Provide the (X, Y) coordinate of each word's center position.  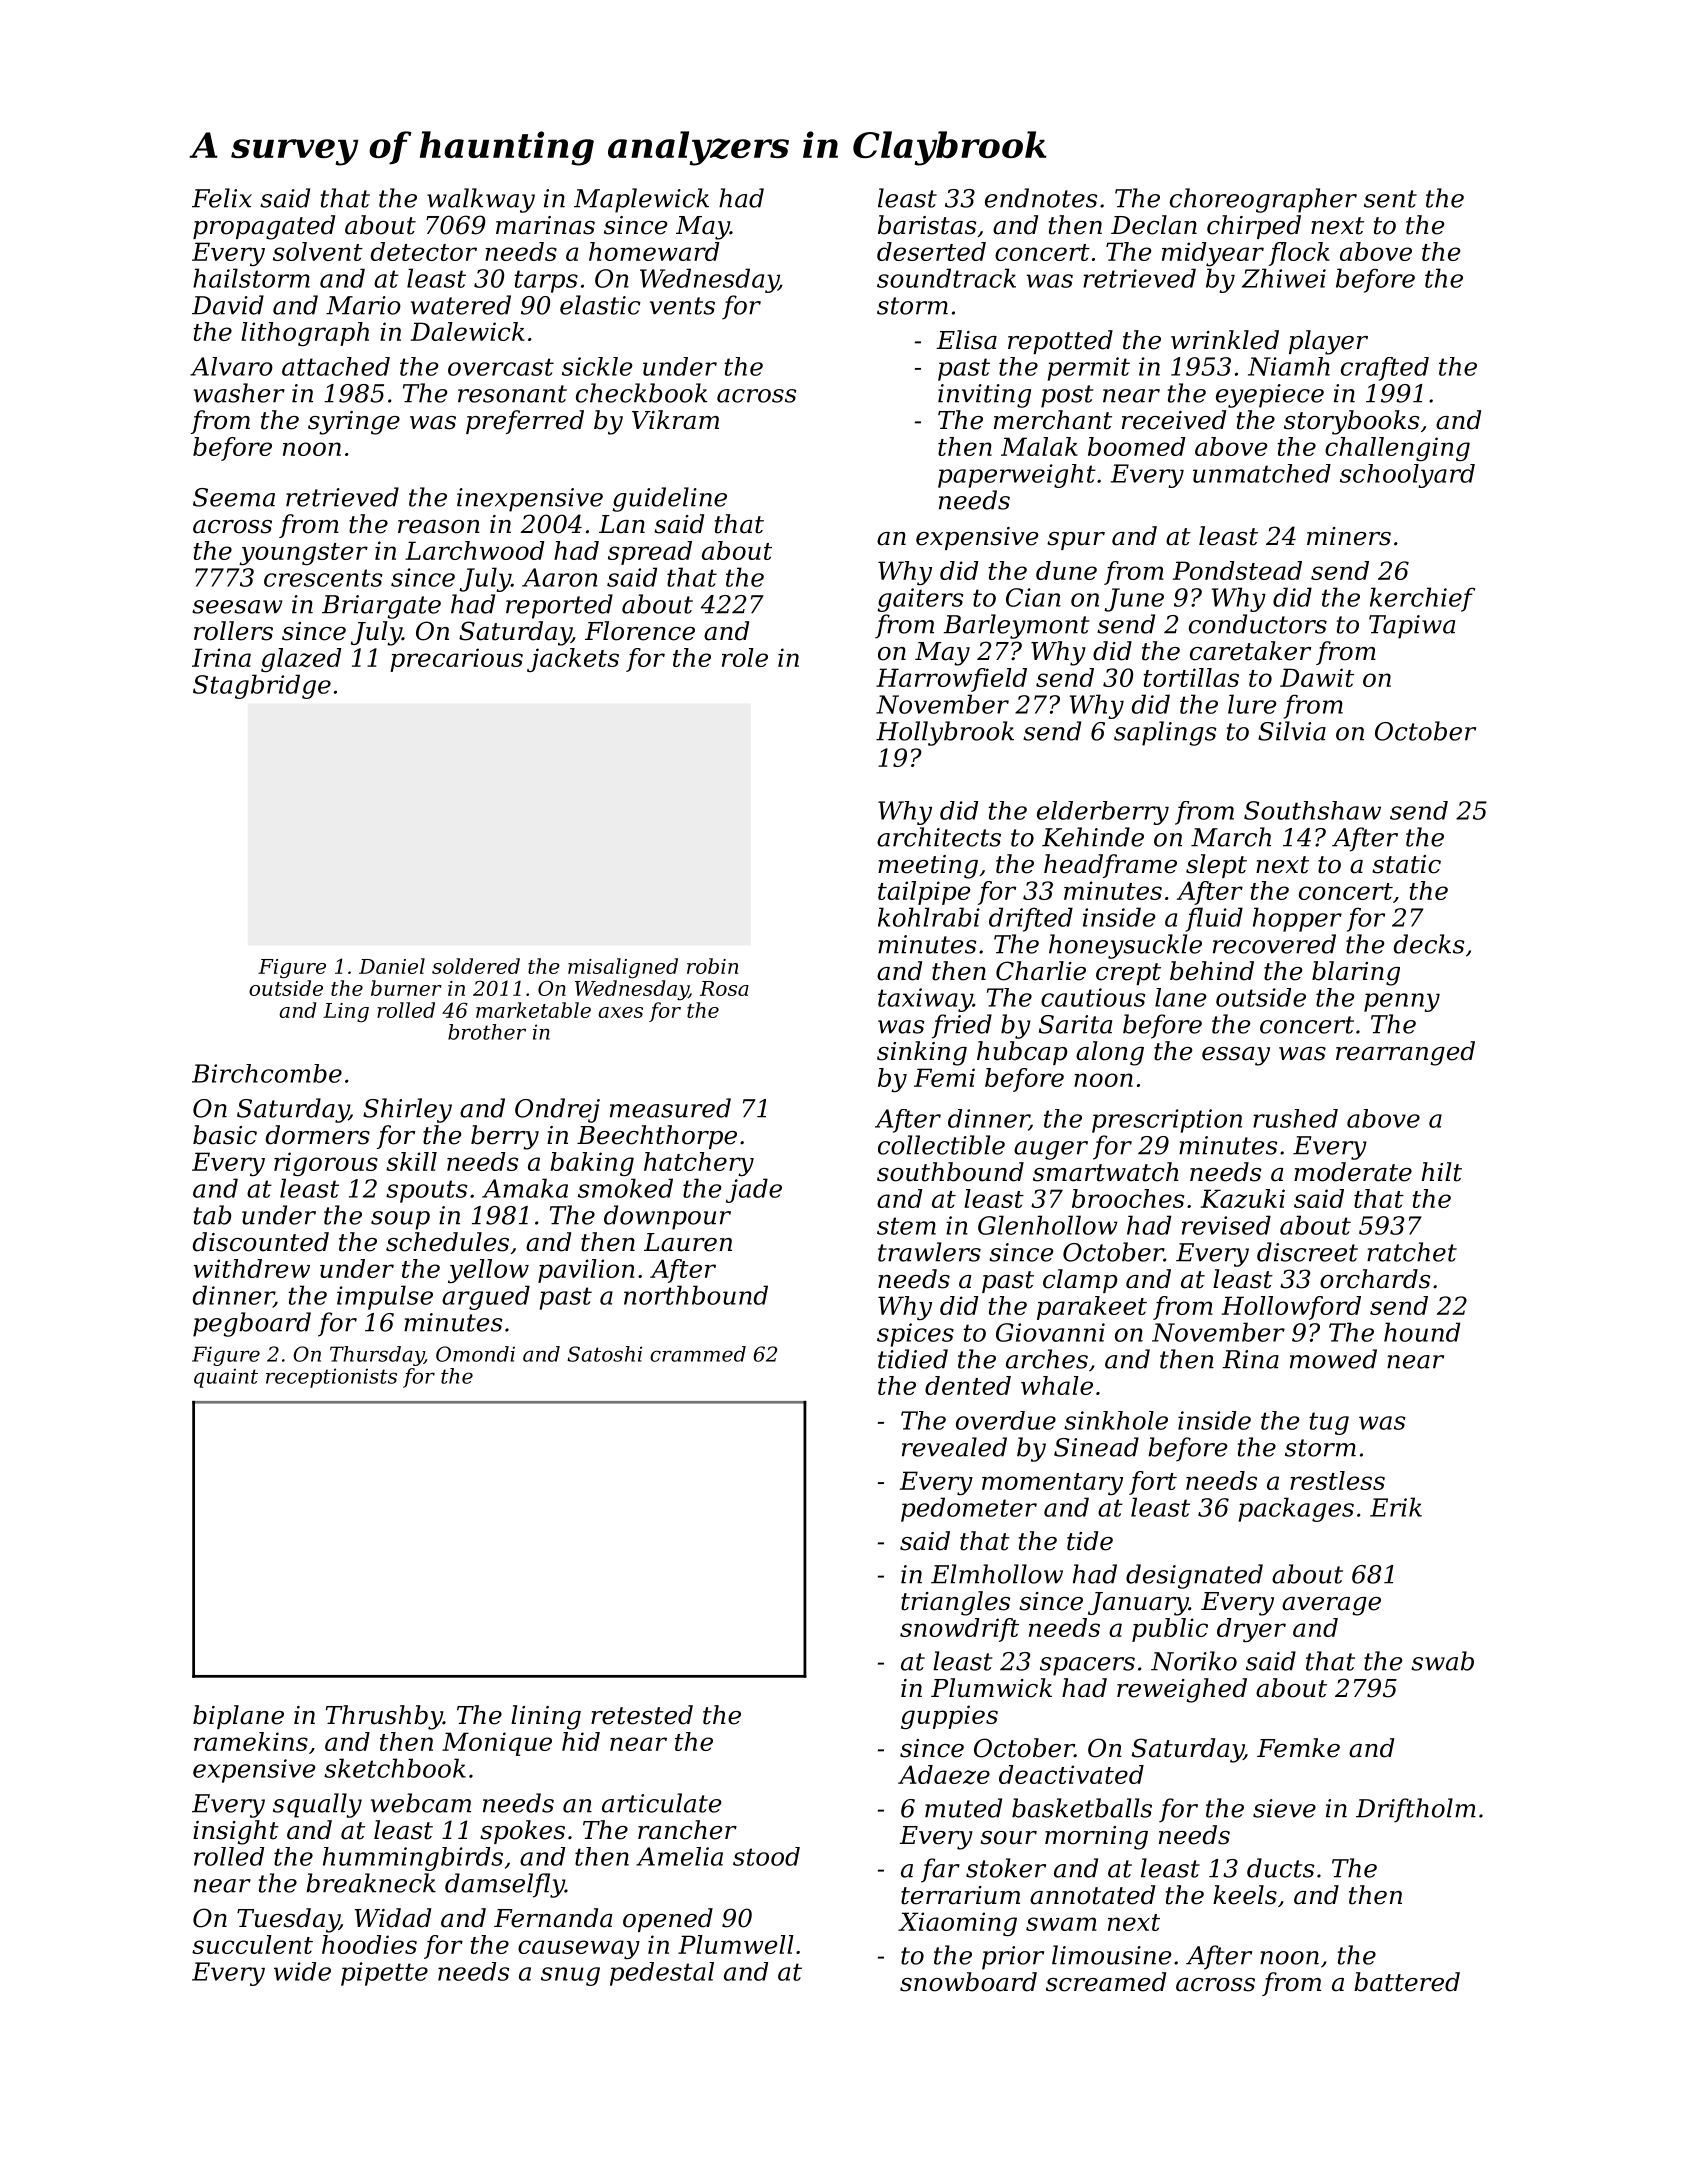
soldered (476, 966)
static (1406, 864)
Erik (1396, 1507)
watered (461, 305)
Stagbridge (262, 686)
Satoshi (604, 1354)
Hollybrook (945, 733)
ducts (1281, 1868)
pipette (384, 1974)
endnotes (1041, 198)
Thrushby (384, 1717)
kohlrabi (929, 917)
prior (1013, 1958)
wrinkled (1225, 340)
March (1231, 837)
